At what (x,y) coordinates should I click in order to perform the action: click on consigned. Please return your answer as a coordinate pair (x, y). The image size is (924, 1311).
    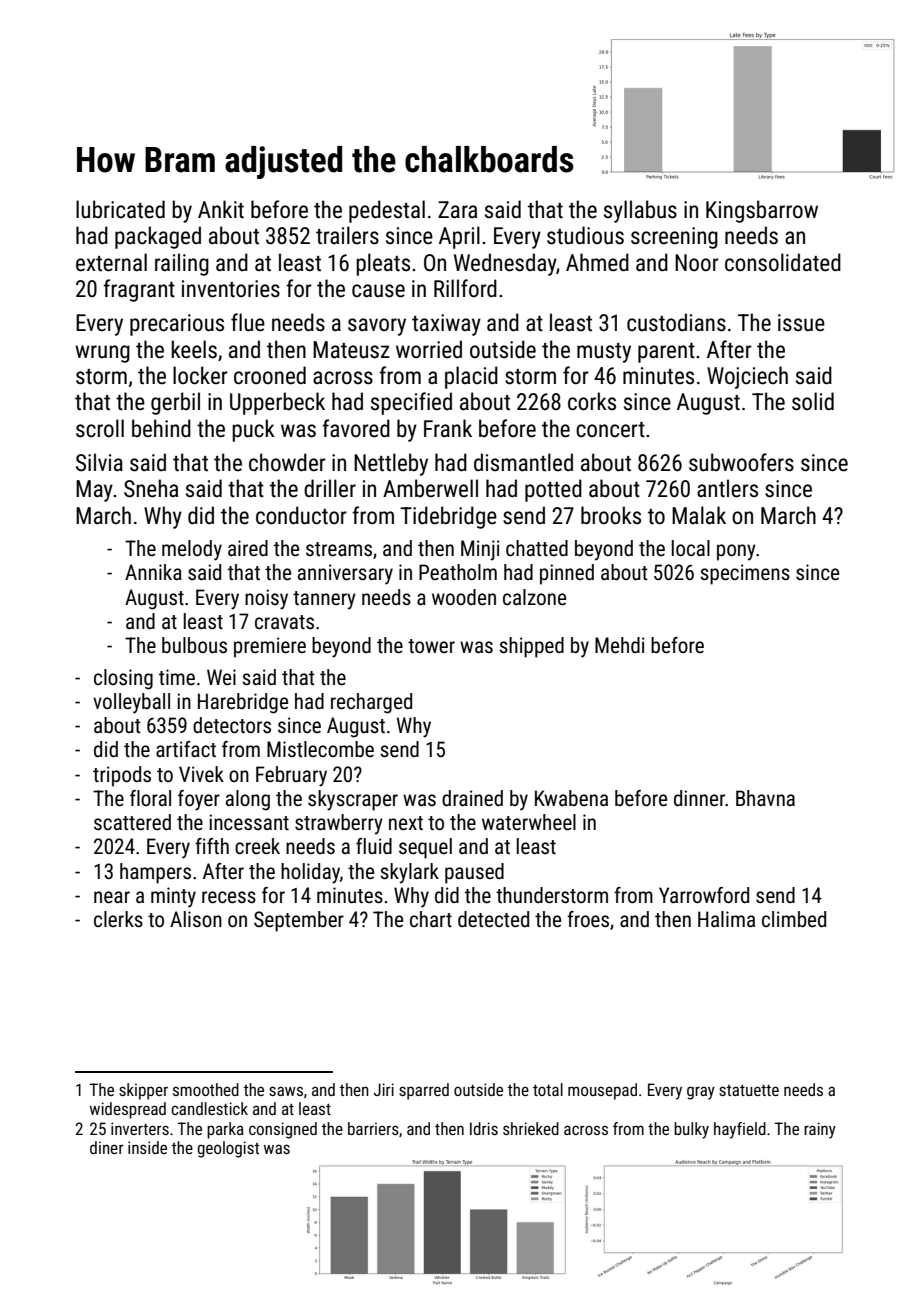
    Looking at the image, I should click on (283, 1130).
